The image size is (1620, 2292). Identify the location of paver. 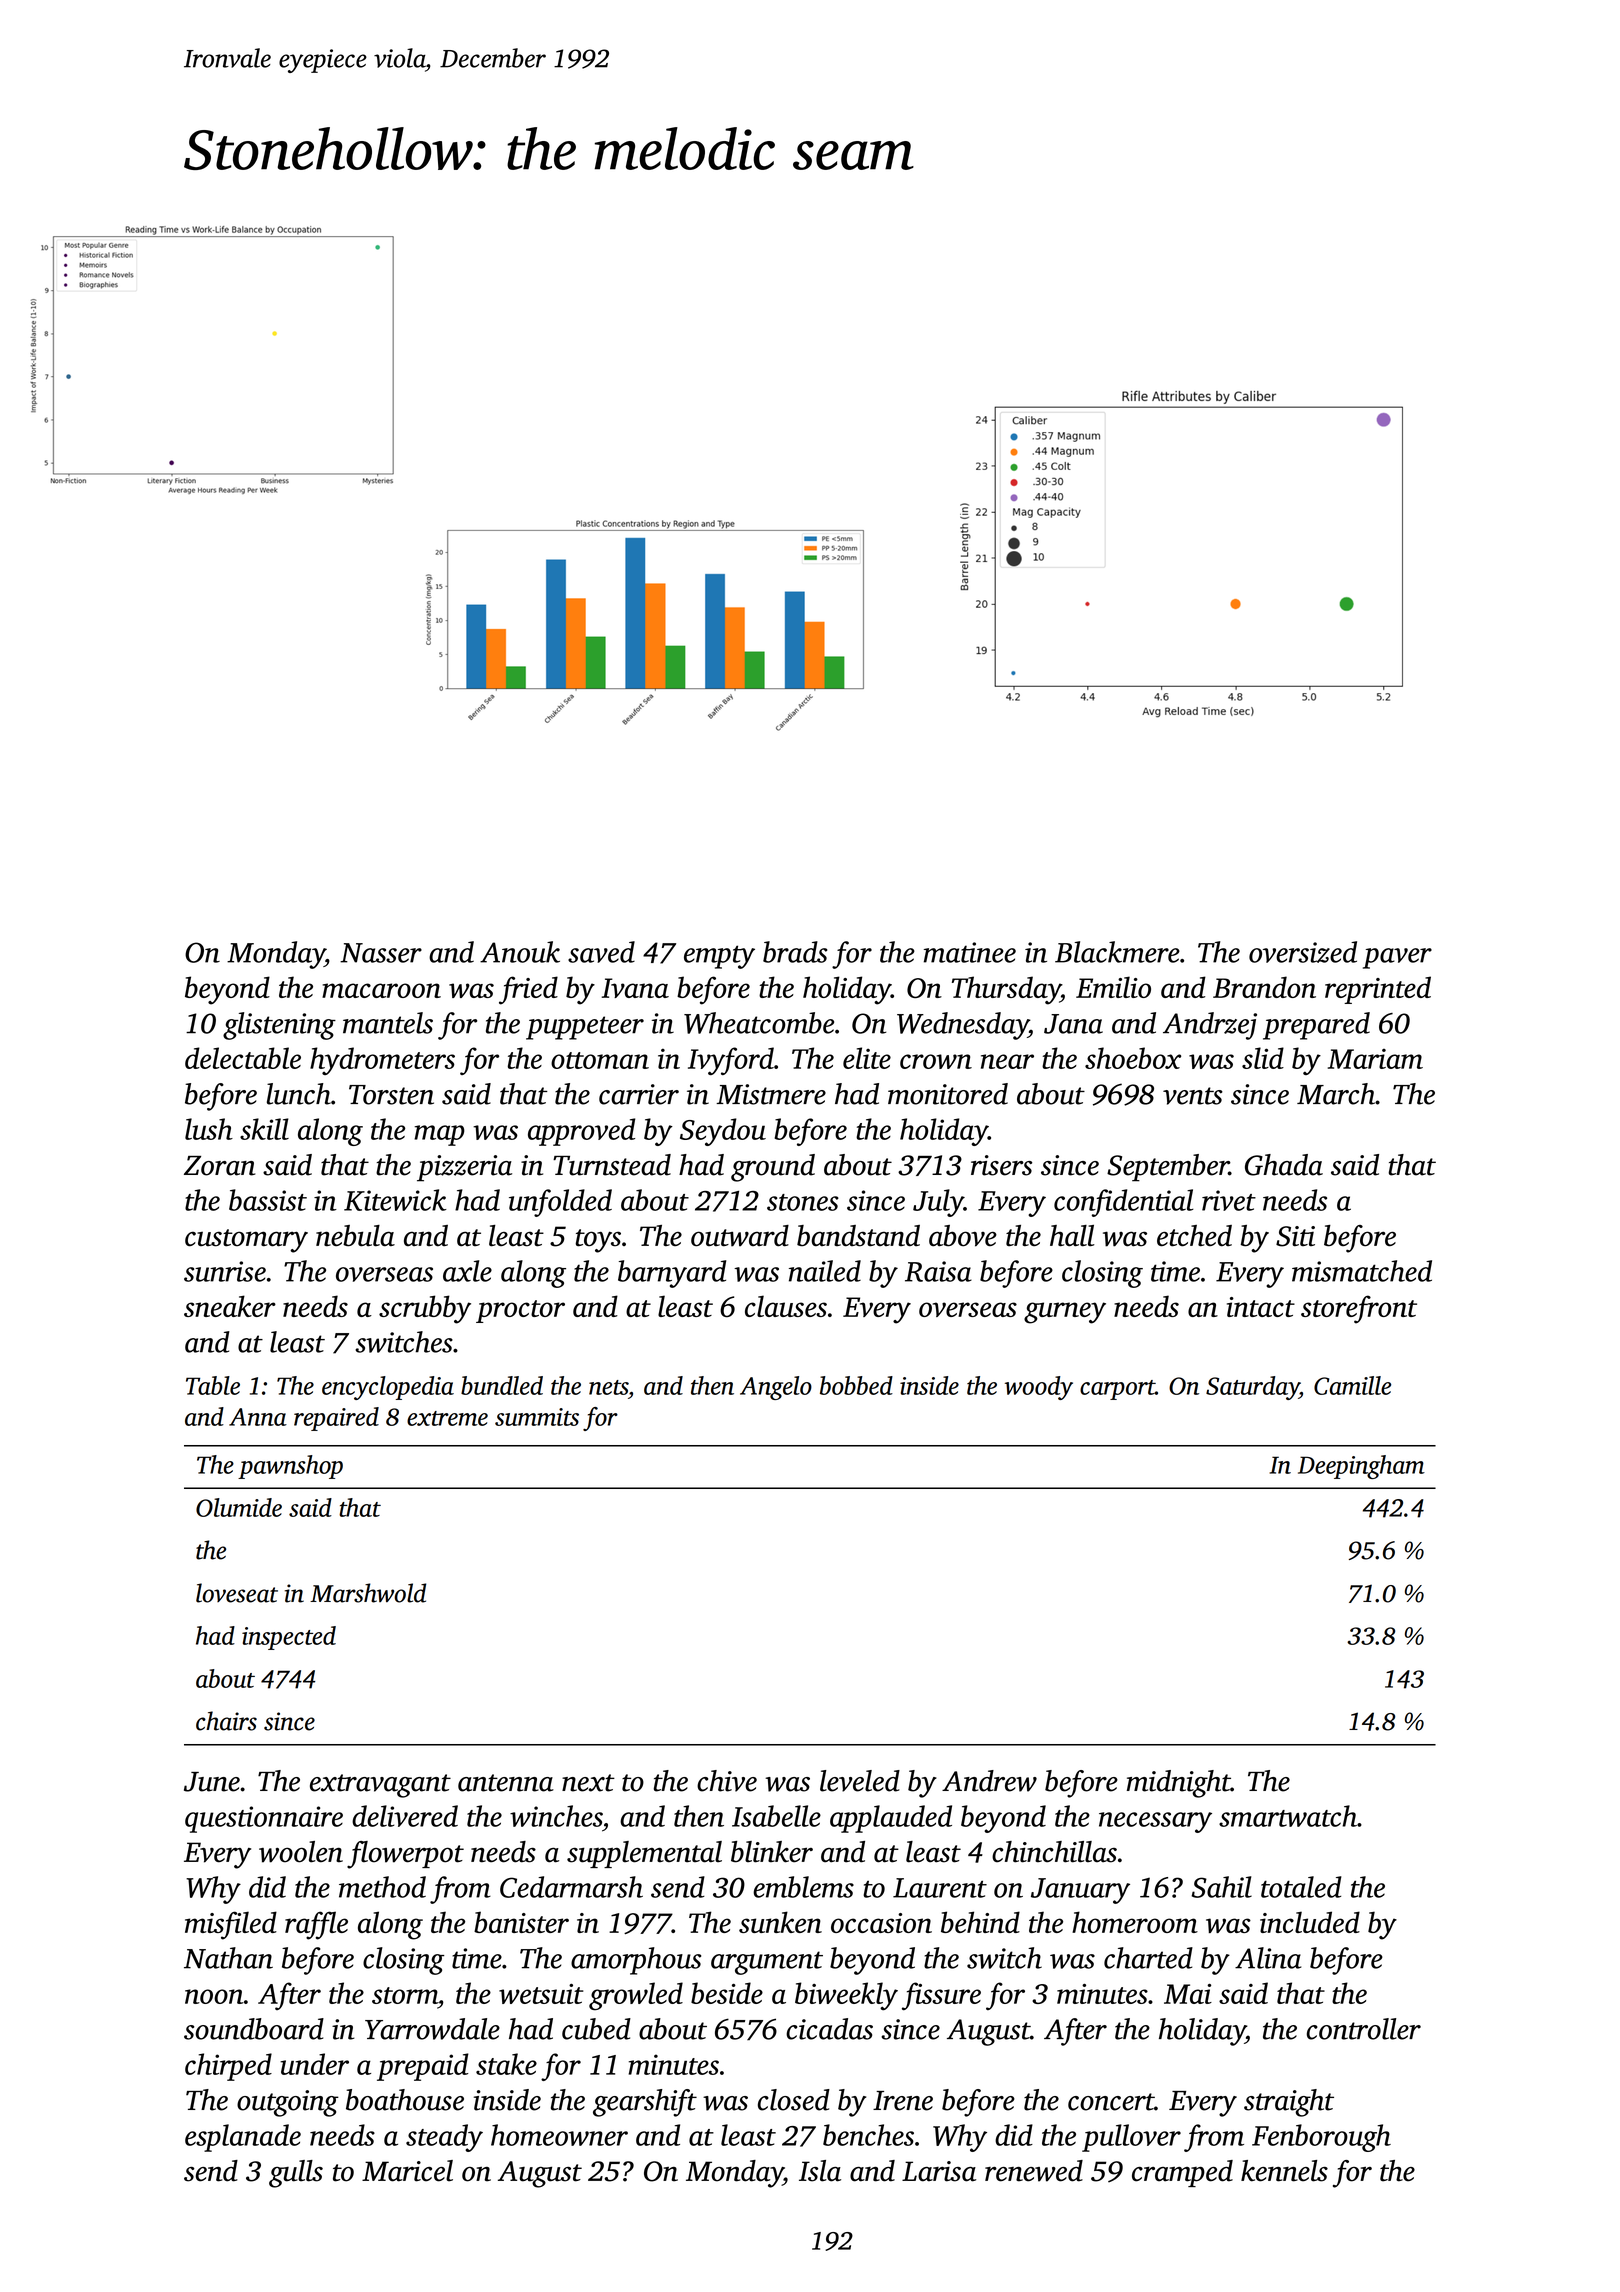
(1397, 958).
